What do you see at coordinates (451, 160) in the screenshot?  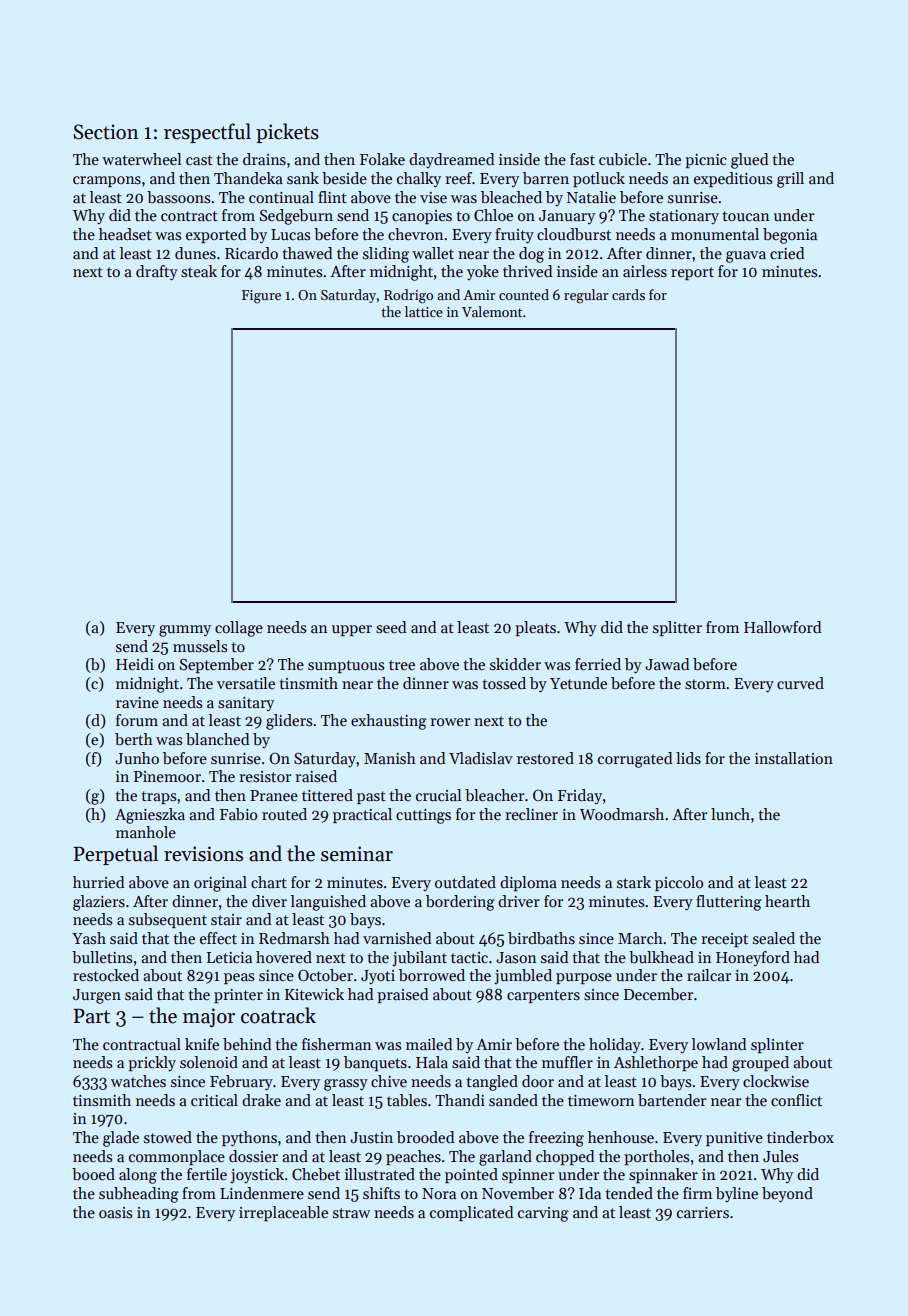 I see `daydreamed` at bounding box center [451, 160].
